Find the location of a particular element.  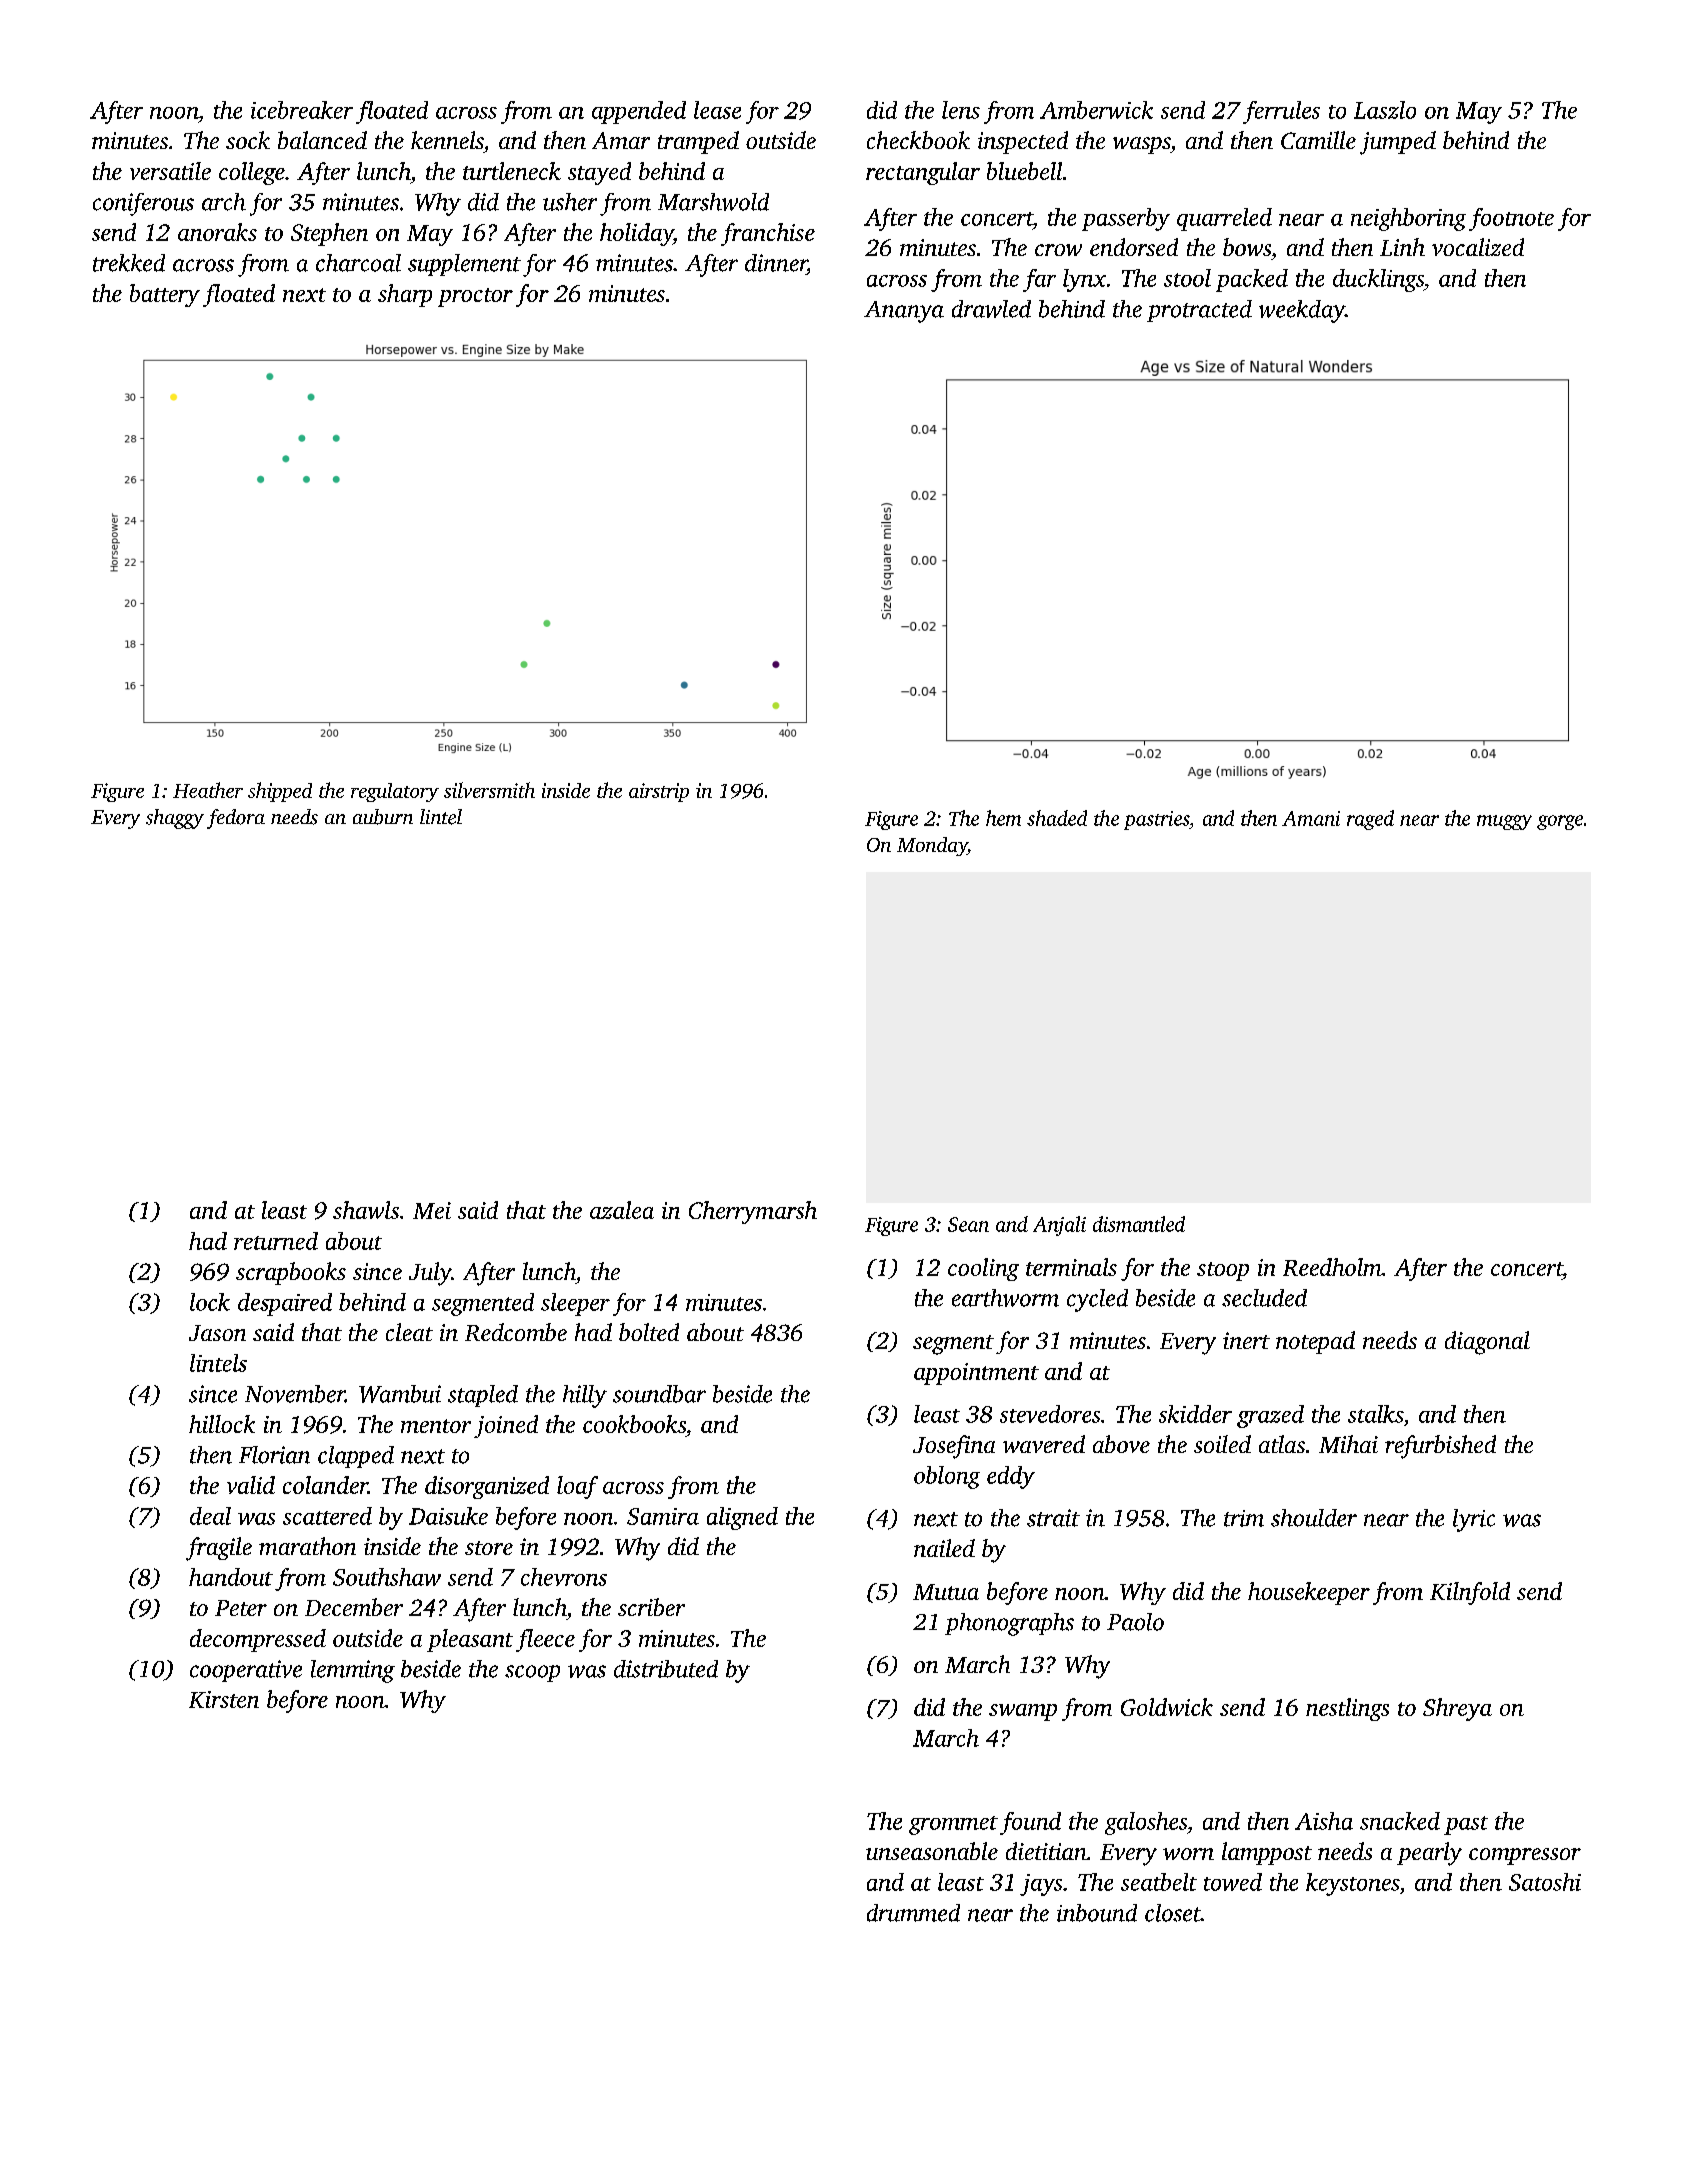

shaggy is located at coordinates (175, 819).
